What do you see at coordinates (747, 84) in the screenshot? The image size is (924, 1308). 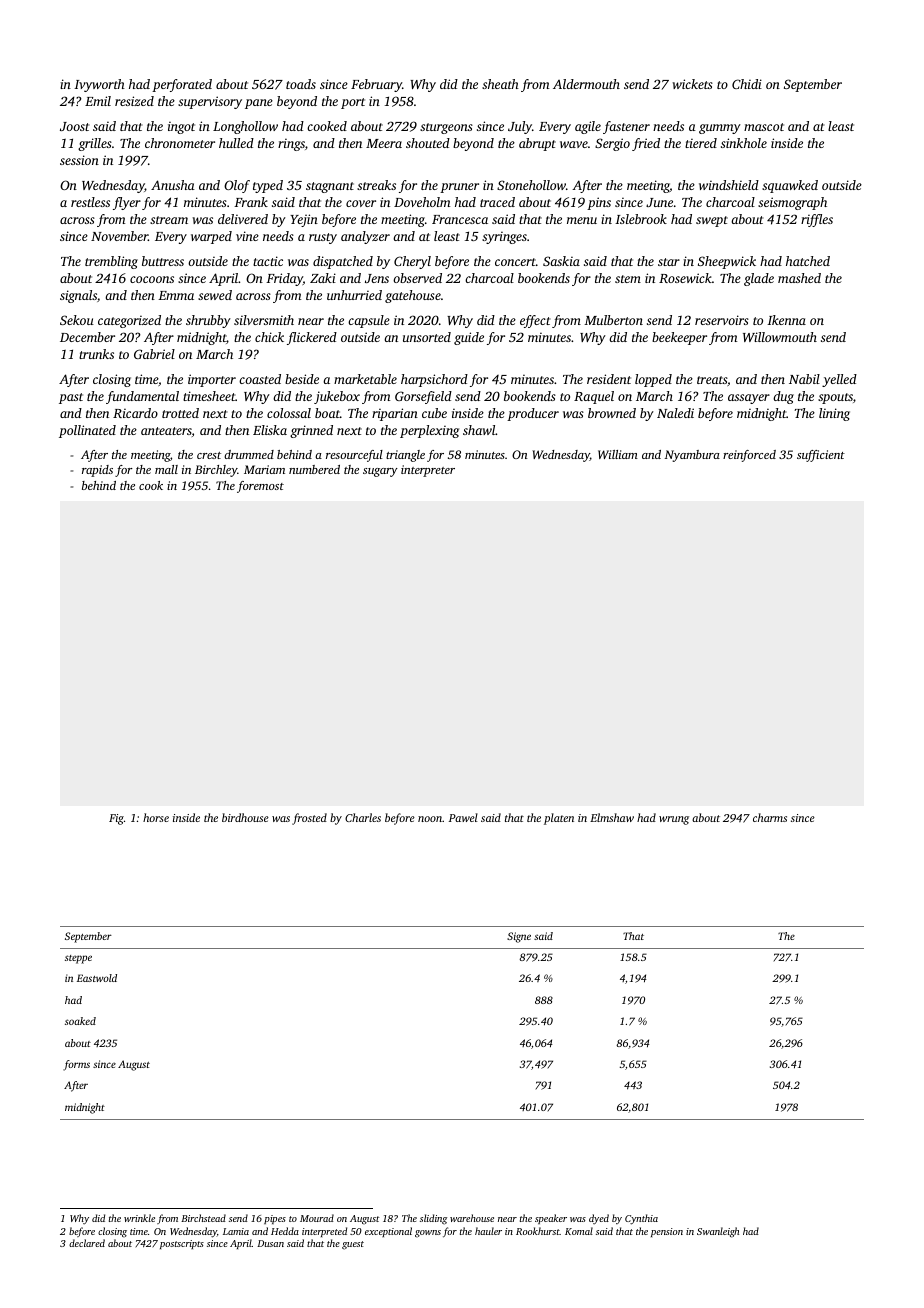 I see `Chidi` at bounding box center [747, 84].
